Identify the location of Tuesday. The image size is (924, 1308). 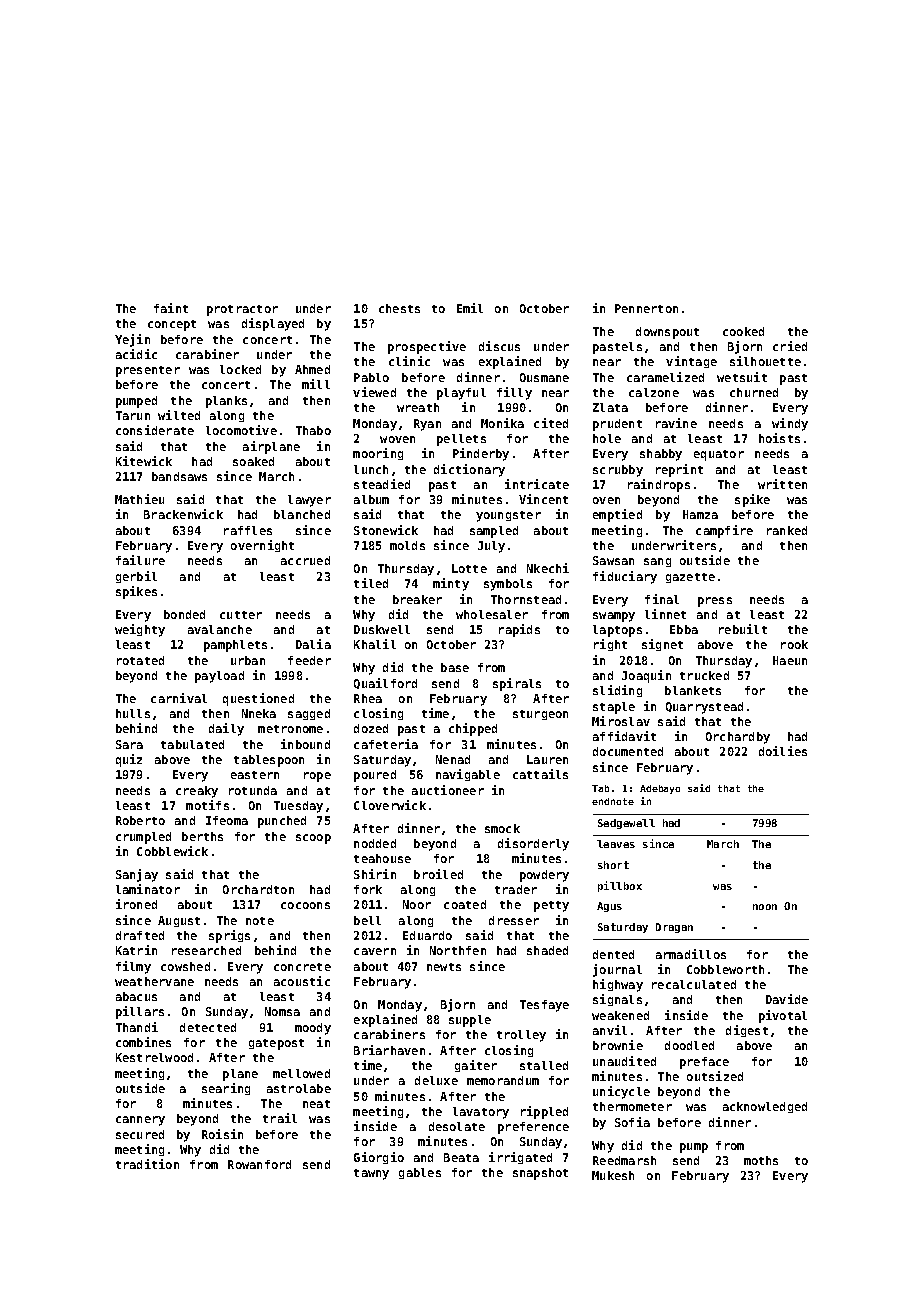
(298, 807).
